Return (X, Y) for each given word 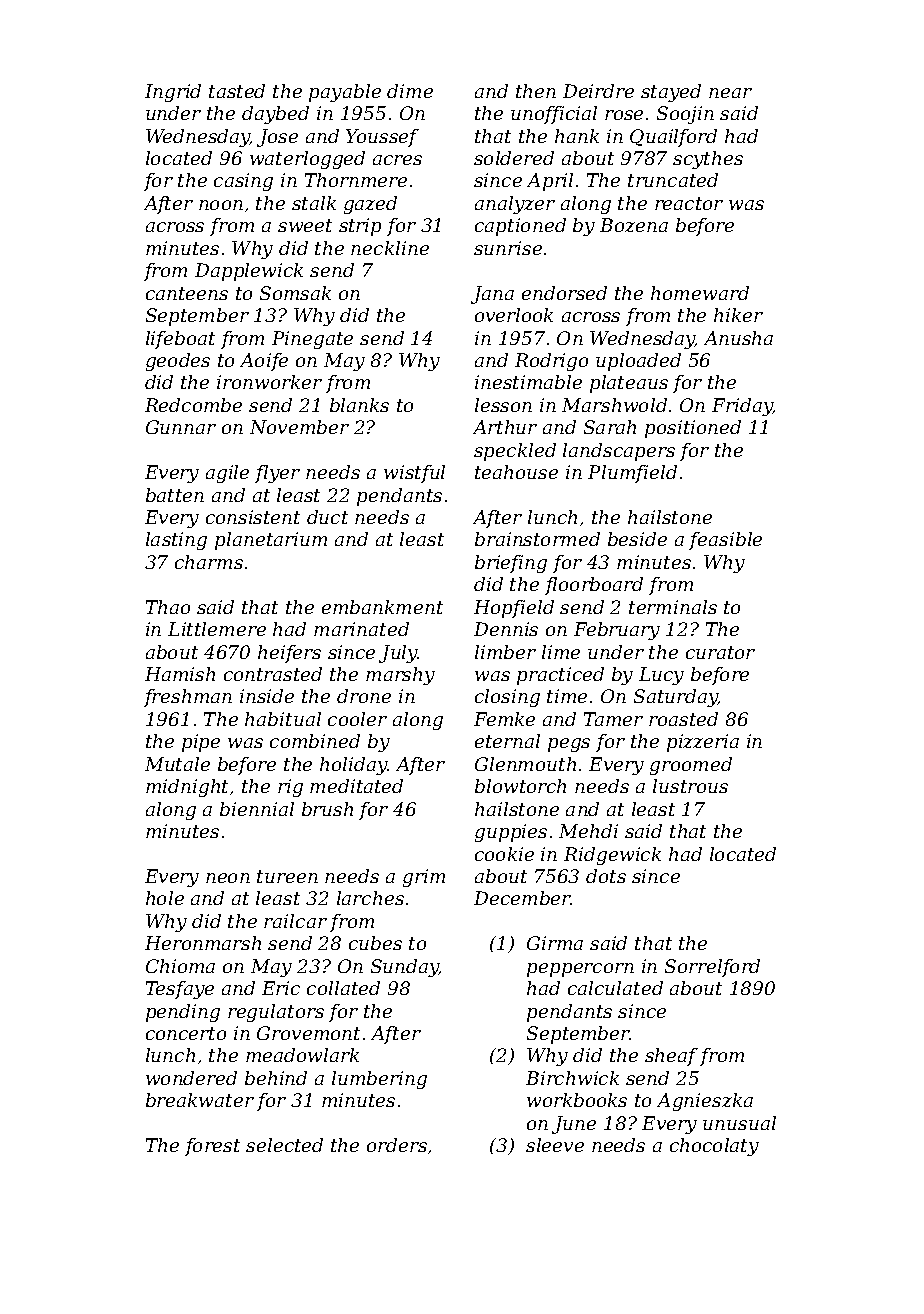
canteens (187, 293)
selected (284, 1145)
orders (397, 1145)
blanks (359, 405)
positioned (693, 429)
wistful (414, 474)
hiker (738, 315)
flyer (277, 474)
